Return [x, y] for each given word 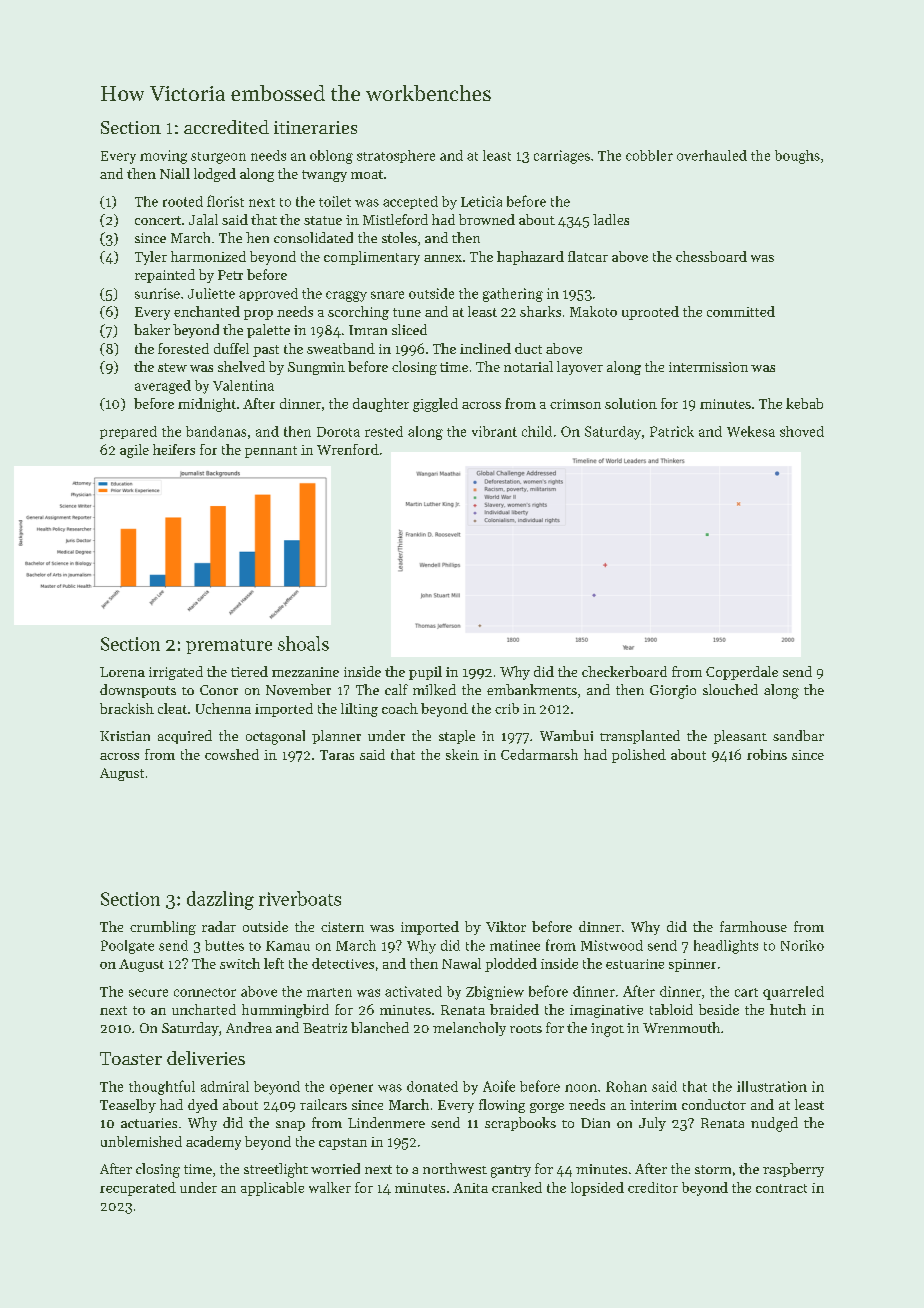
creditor [653, 1187]
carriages [562, 157]
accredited [226, 127]
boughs [797, 157]
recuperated [138, 1189]
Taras [337, 755]
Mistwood [612, 945]
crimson [575, 404]
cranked [517, 1187]
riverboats [300, 898]
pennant [271, 452]
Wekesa [751, 431]
